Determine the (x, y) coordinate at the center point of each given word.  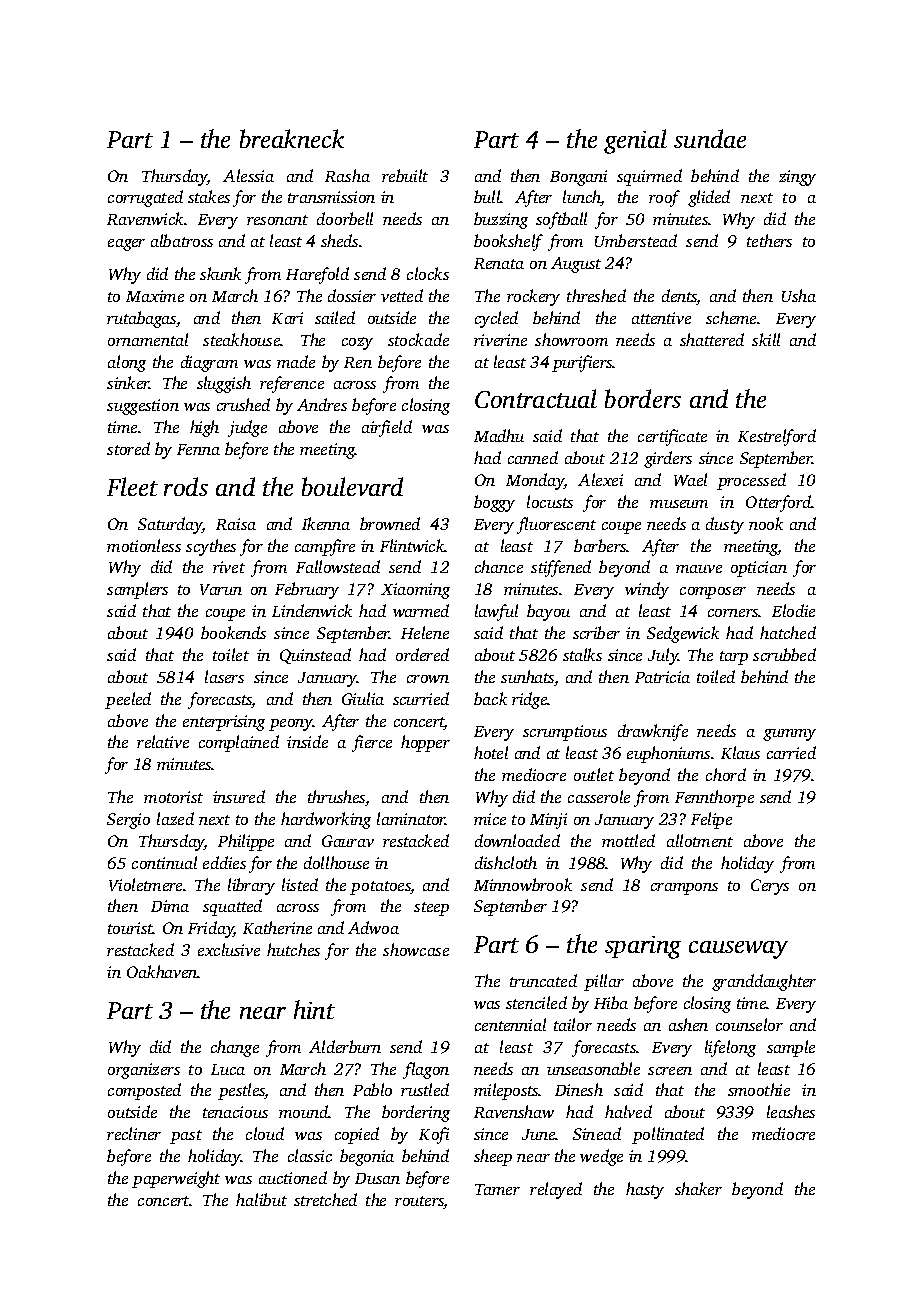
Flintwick (412, 545)
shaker (698, 1188)
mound (304, 1111)
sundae (710, 138)
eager (126, 245)
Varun (221, 589)
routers (419, 1202)
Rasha (347, 175)
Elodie (793, 610)
